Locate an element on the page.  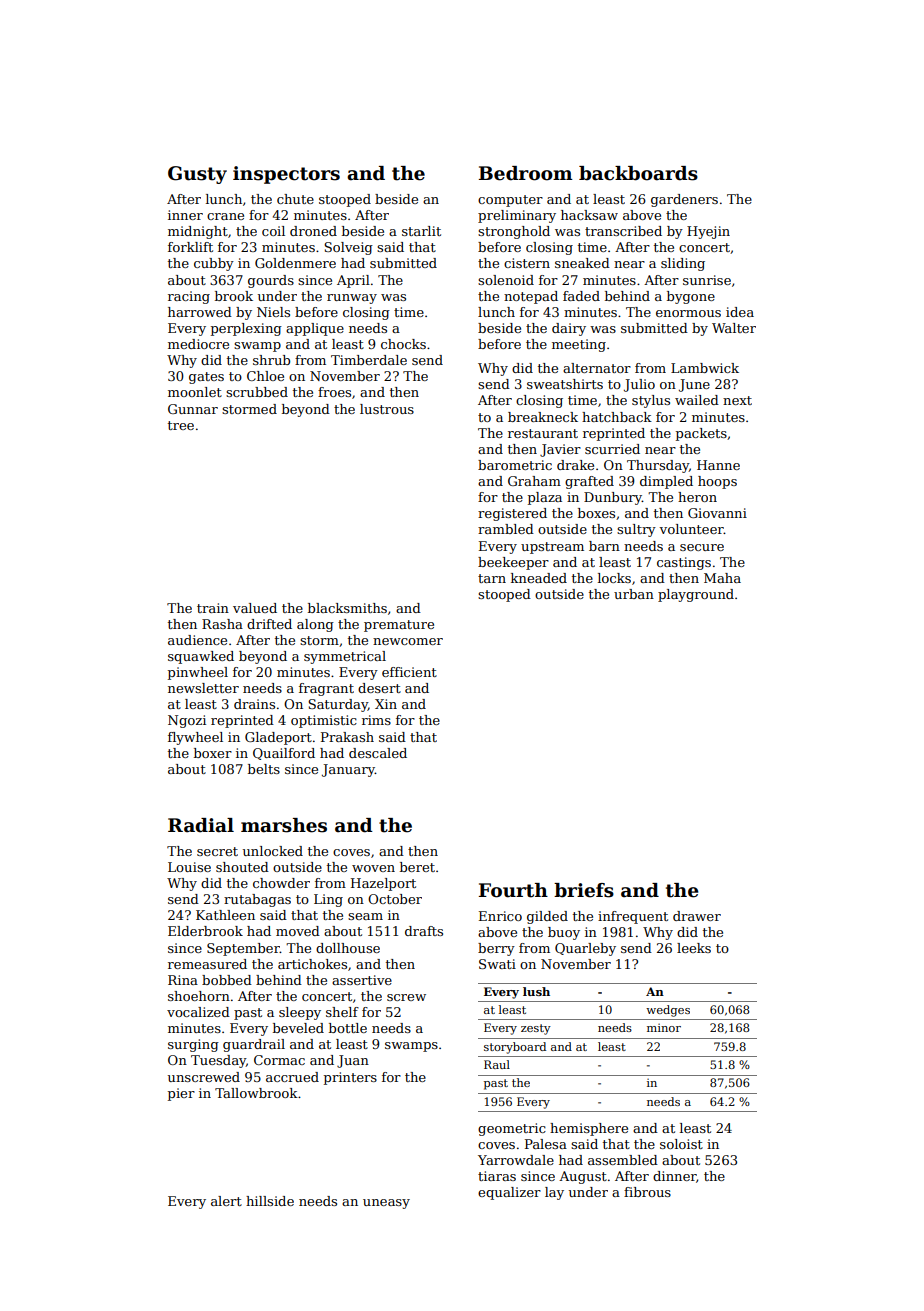
leeks is located at coordinates (694, 948).
